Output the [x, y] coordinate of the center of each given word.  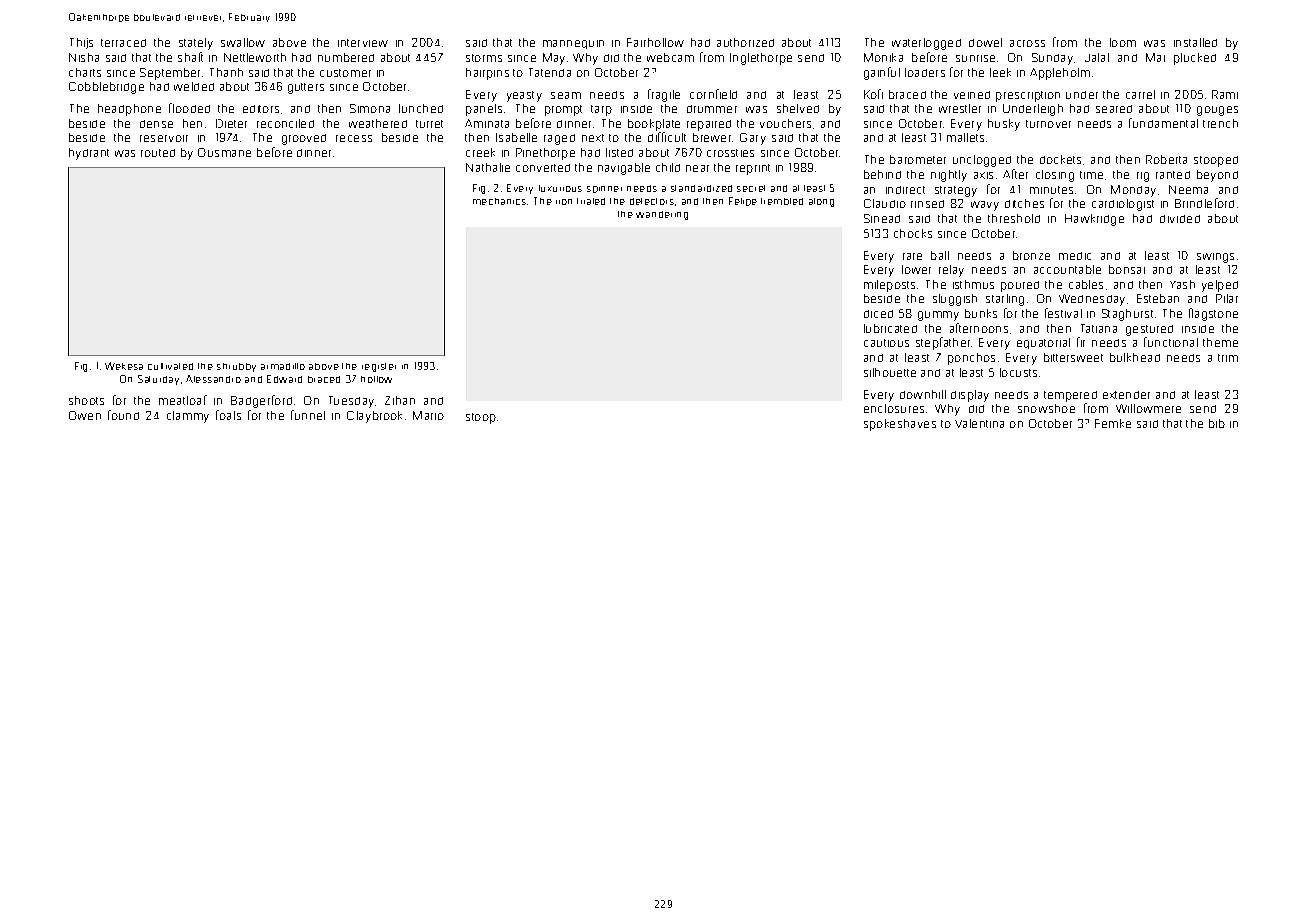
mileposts [889, 286]
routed [158, 153]
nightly [949, 176]
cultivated [170, 366]
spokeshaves [900, 425]
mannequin [573, 44]
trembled [782, 201]
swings [1215, 258]
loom [1123, 42]
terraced [123, 43]
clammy [188, 417]
